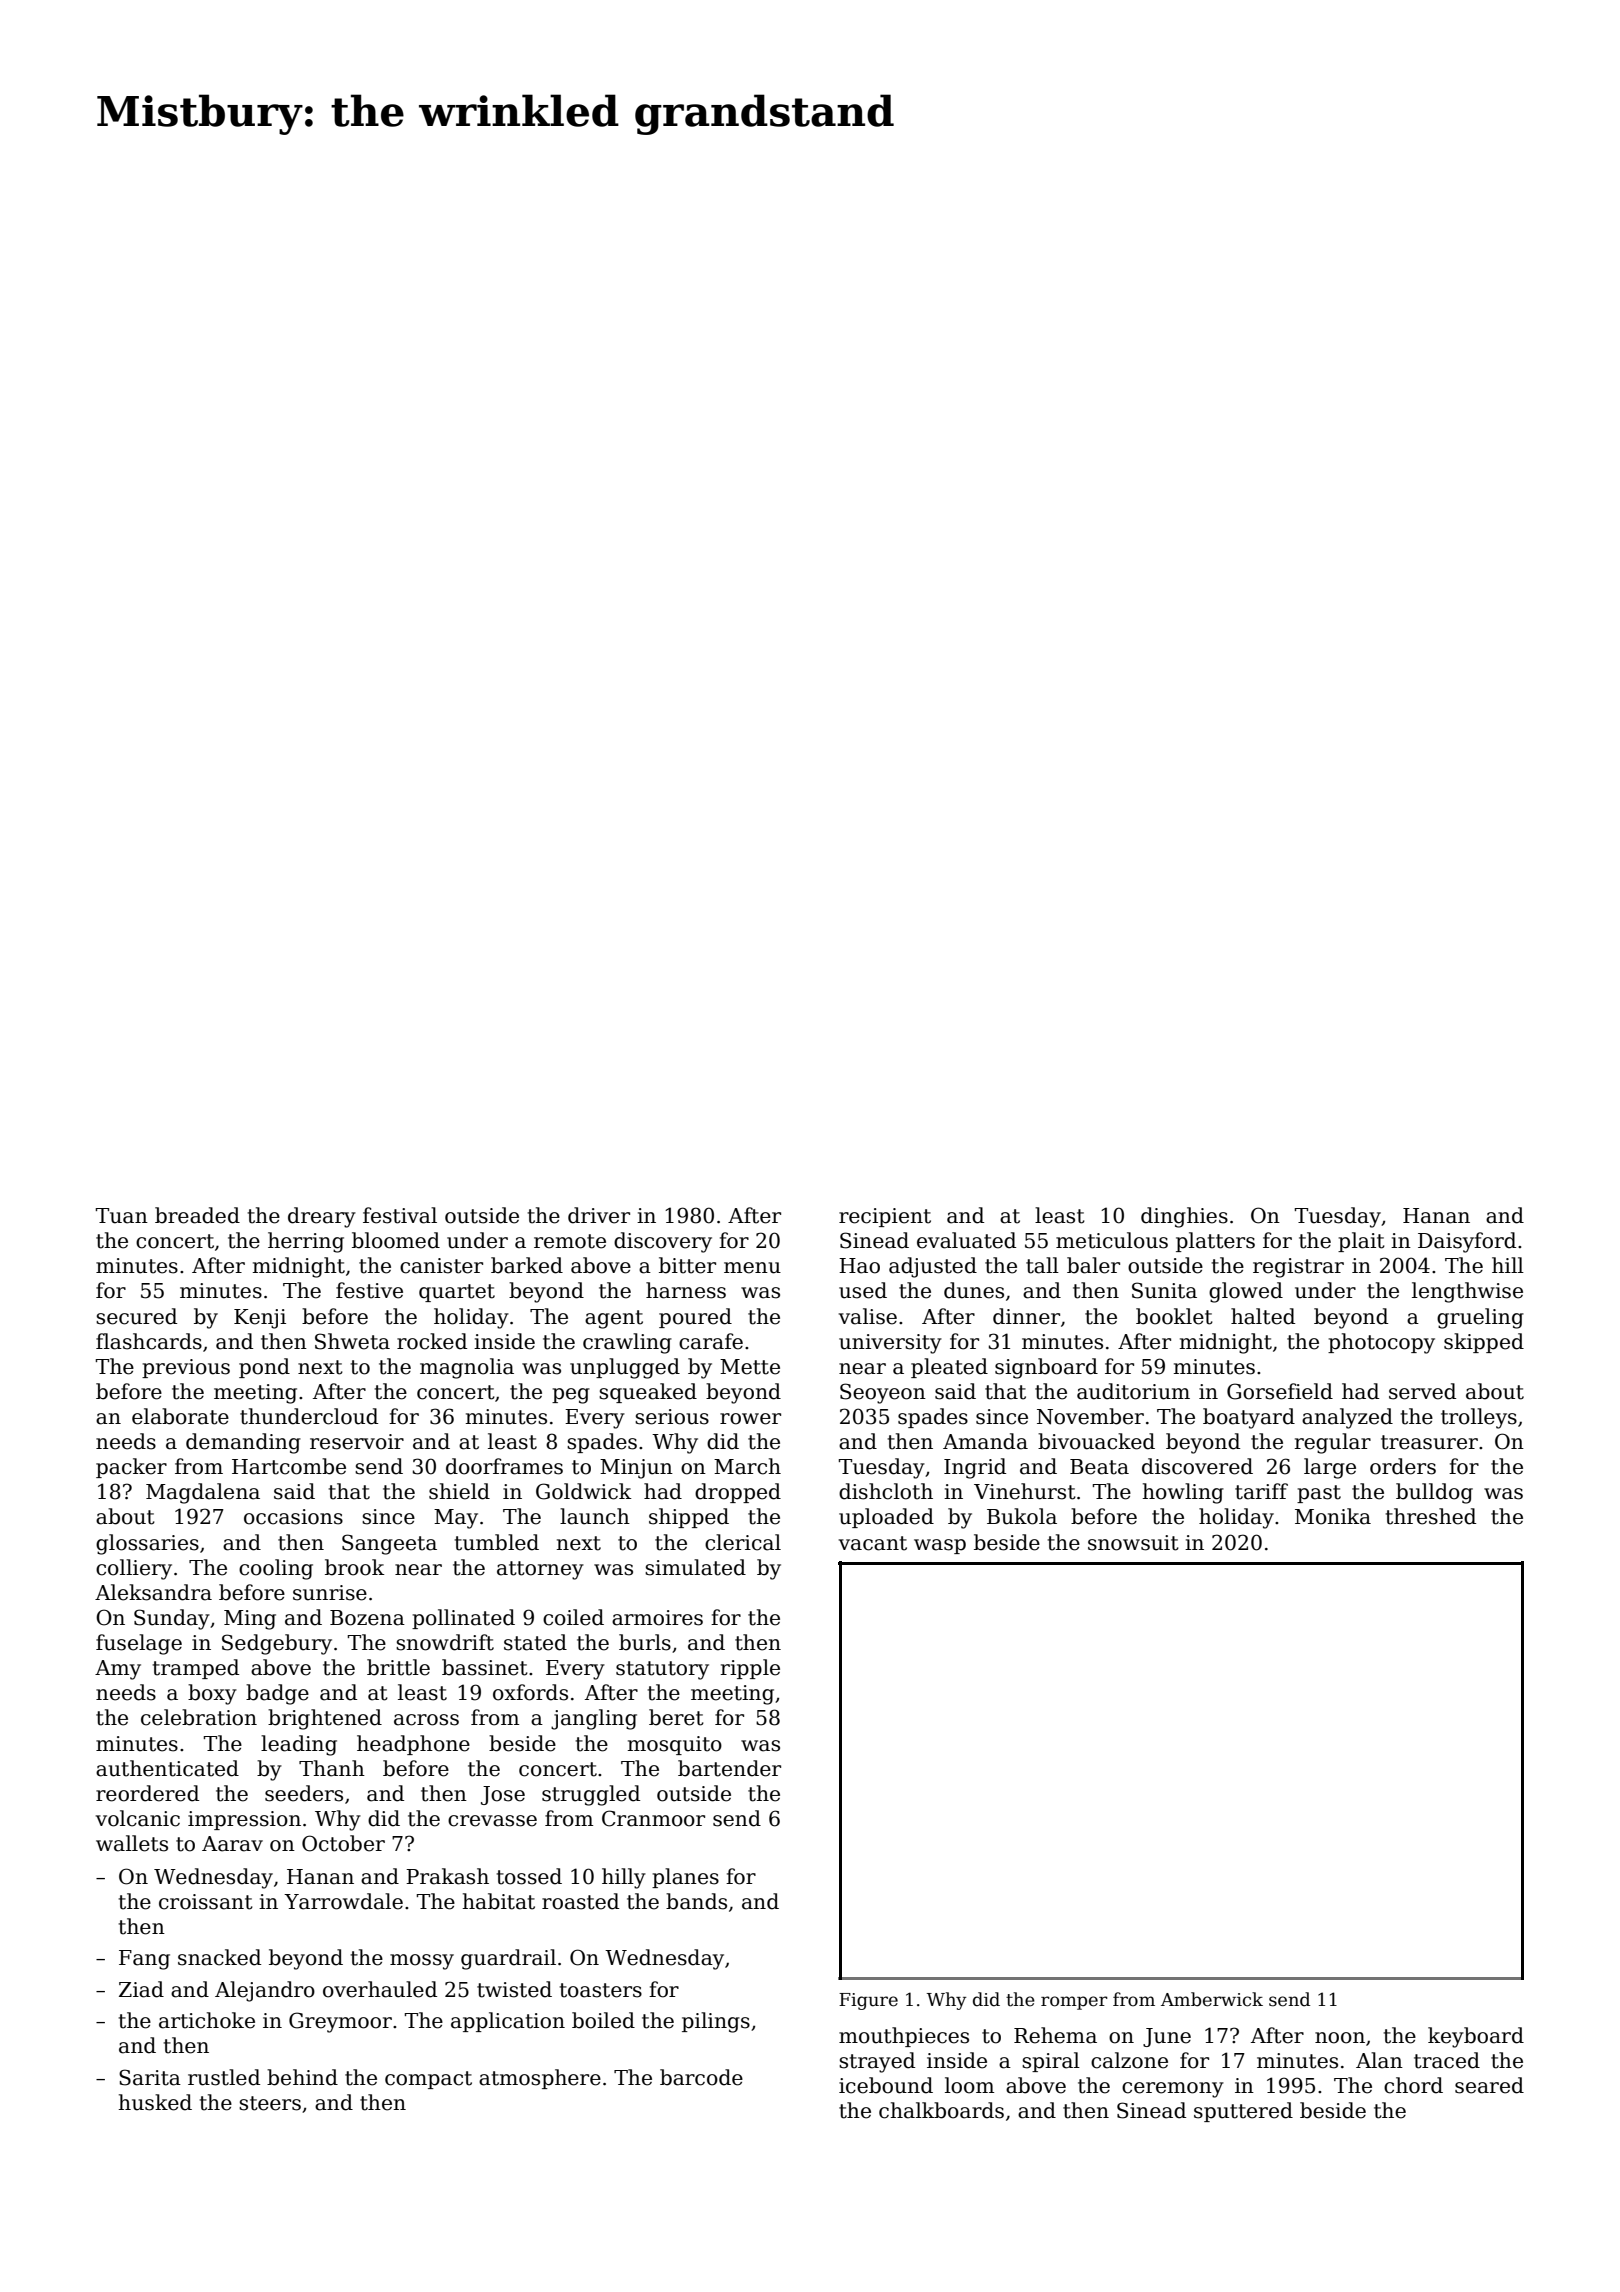 The image size is (1620, 2292). I want to click on planes, so click(685, 1878).
